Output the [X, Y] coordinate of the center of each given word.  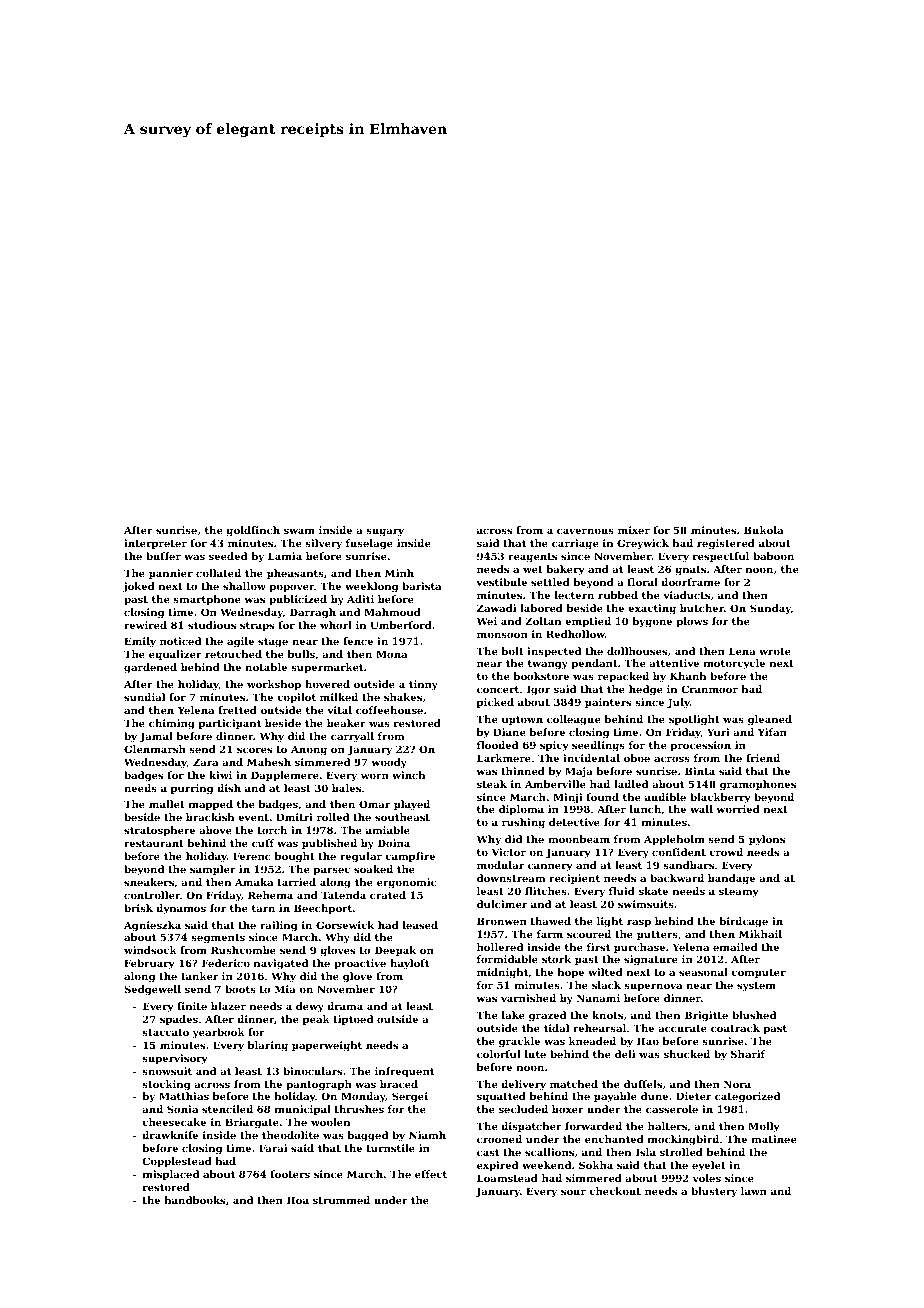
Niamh [427, 1135]
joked [139, 587]
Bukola [763, 530]
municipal [303, 1110]
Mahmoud [392, 612]
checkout [615, 1191]
